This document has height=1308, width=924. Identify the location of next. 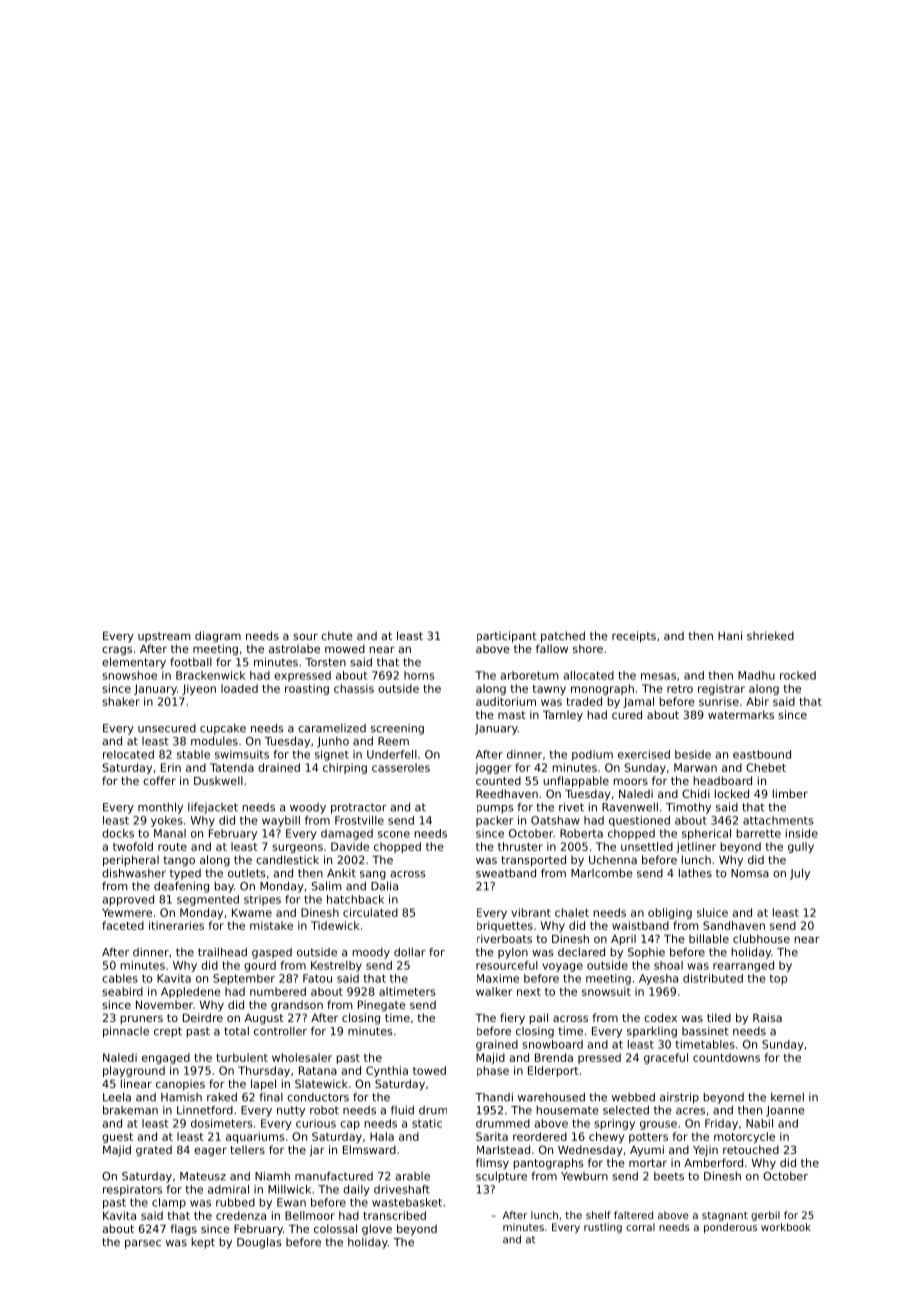
(529, 992).
